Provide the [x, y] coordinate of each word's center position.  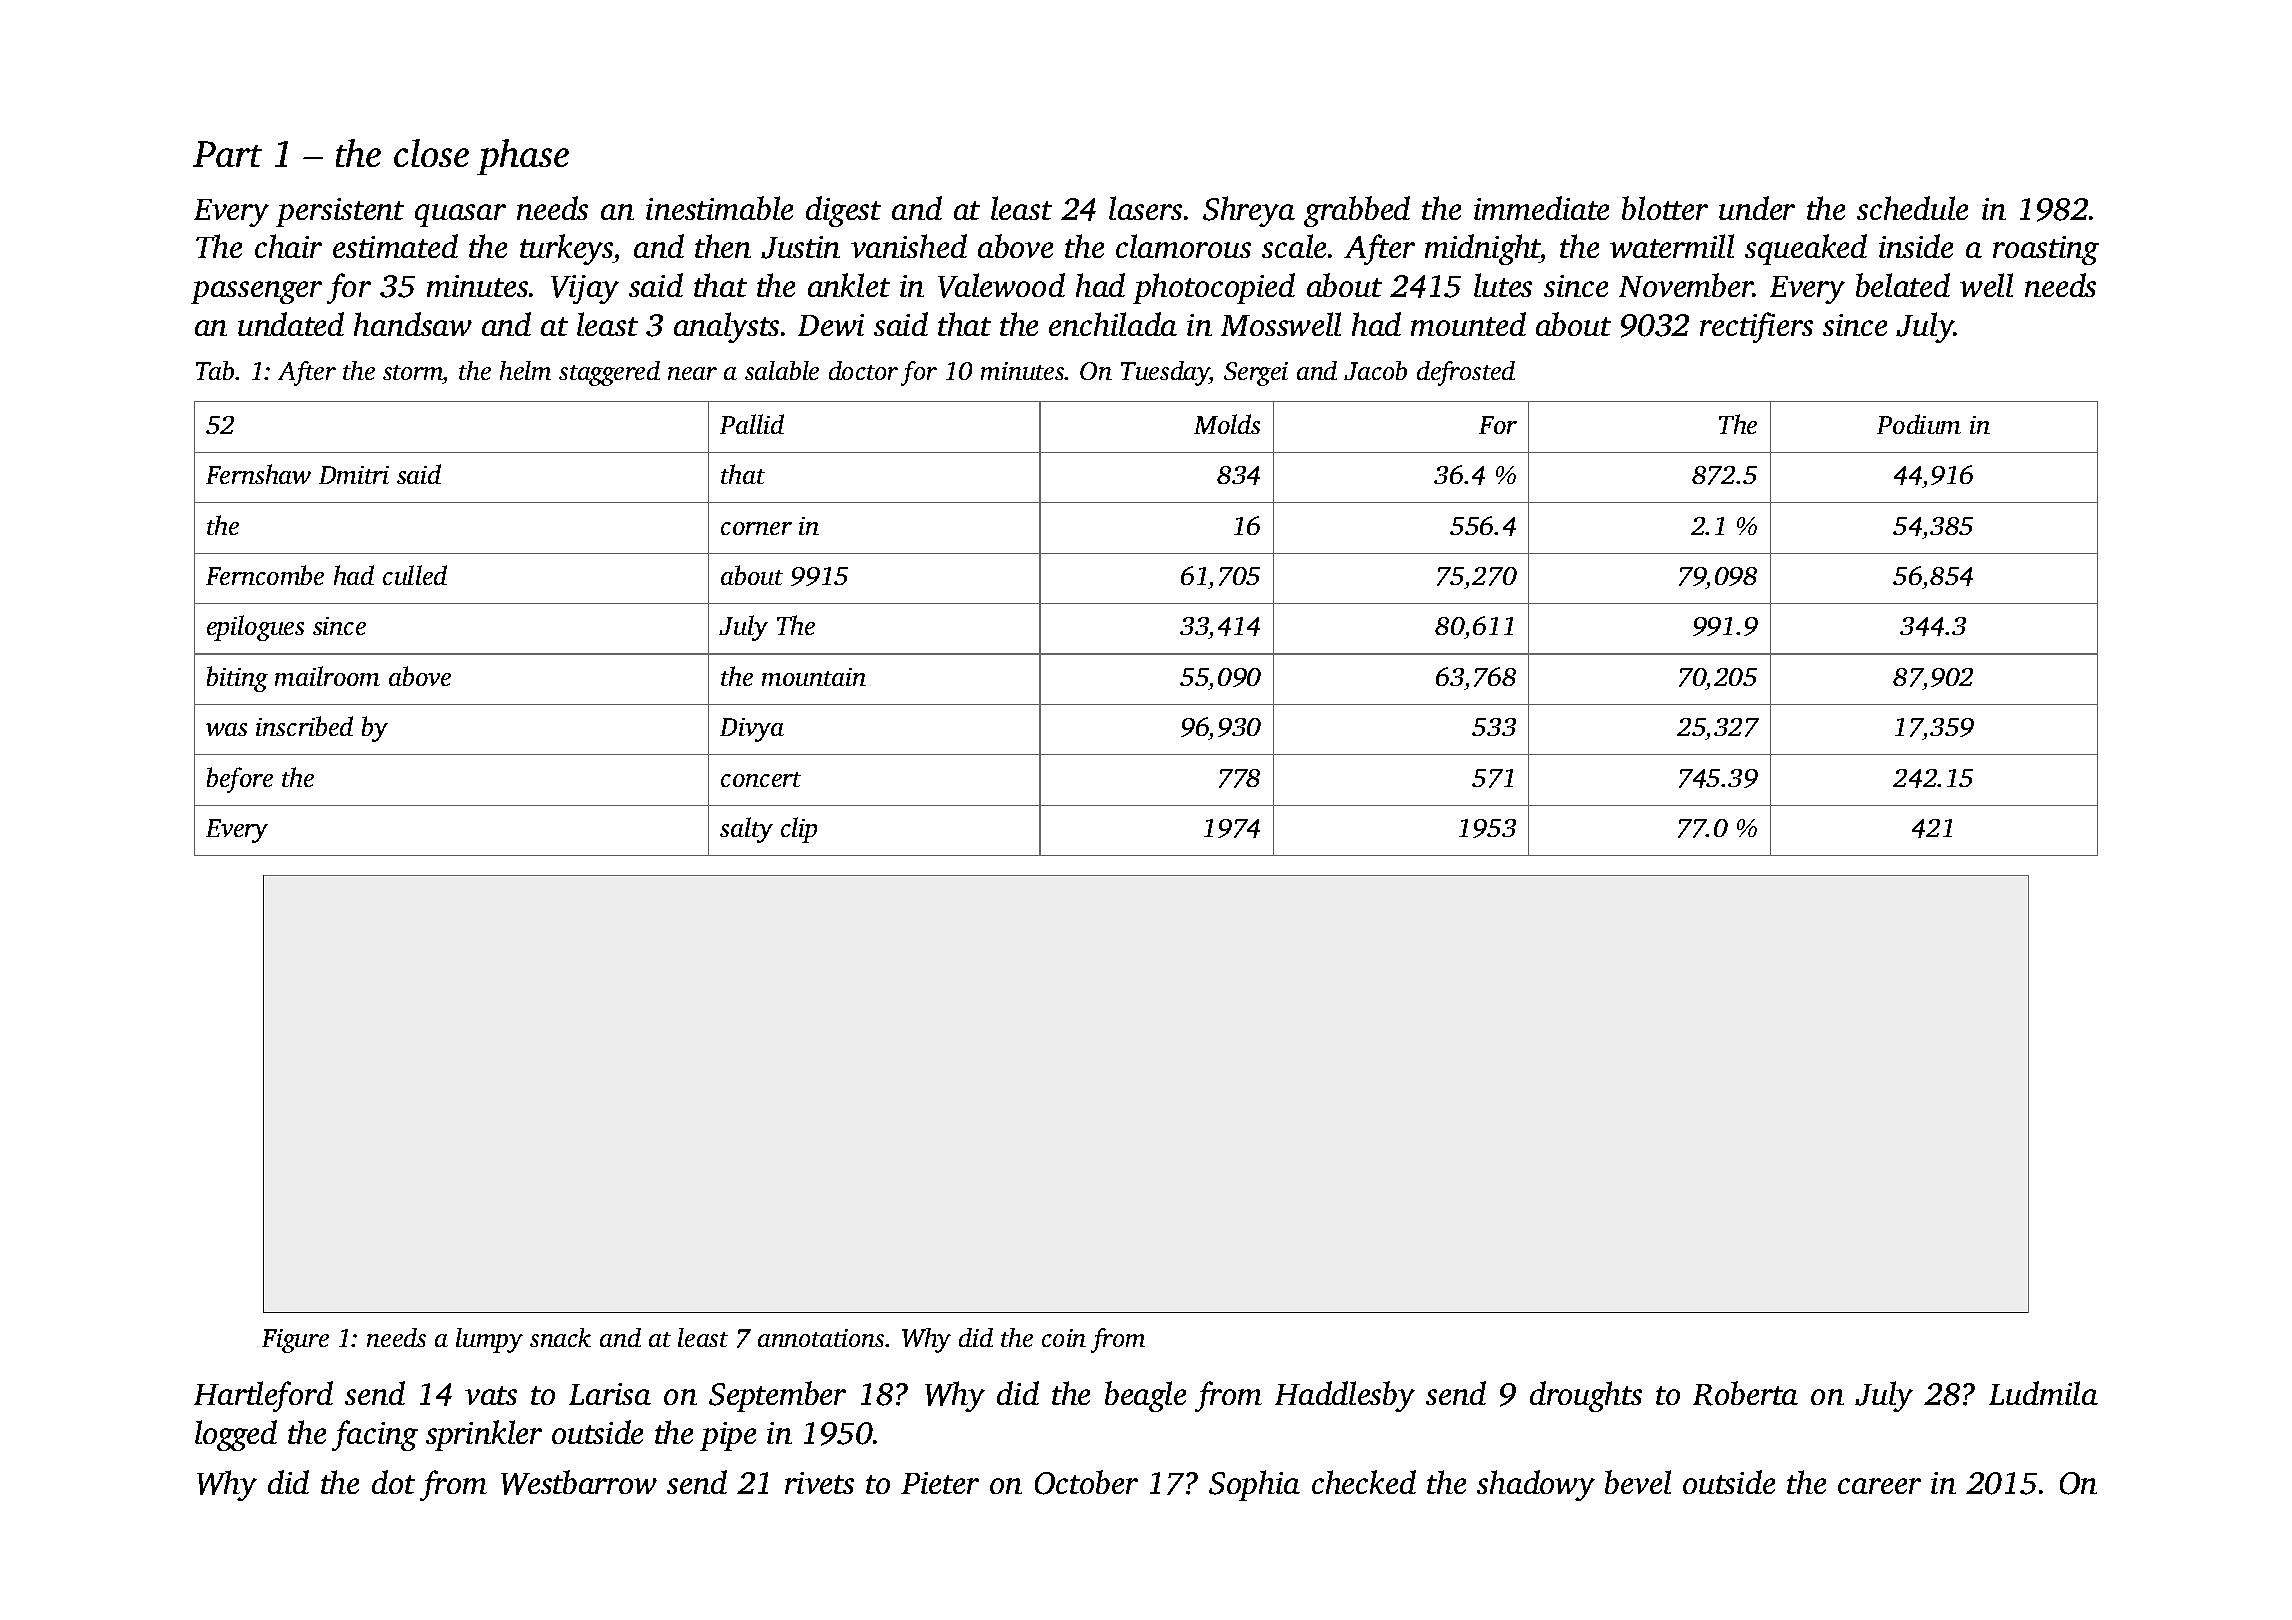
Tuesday [1165, 373]
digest [843, 211]
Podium [1919, 424]
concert [761, 779]
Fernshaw [258, 474]
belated [1903, 285]
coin [1064, 1338]
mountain [814, 677]
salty [746, 830]
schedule [1912, 208]
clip [799, 830]
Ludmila [2043, 1393]
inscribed [304, 726]
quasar [460, 215]
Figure [295, 1341]
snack [560, 1337]
